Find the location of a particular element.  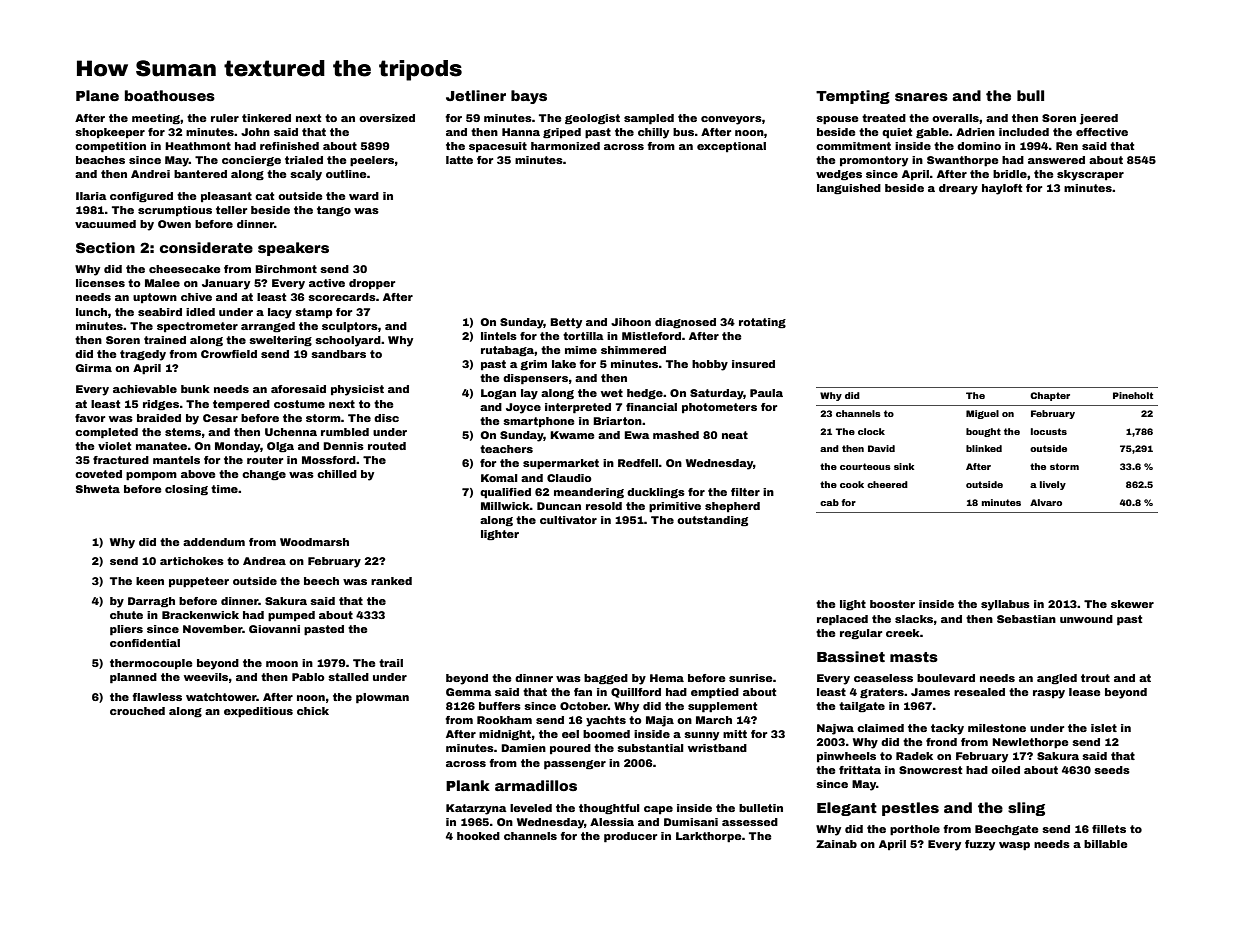

snares is located at coordinates (921, 97).
